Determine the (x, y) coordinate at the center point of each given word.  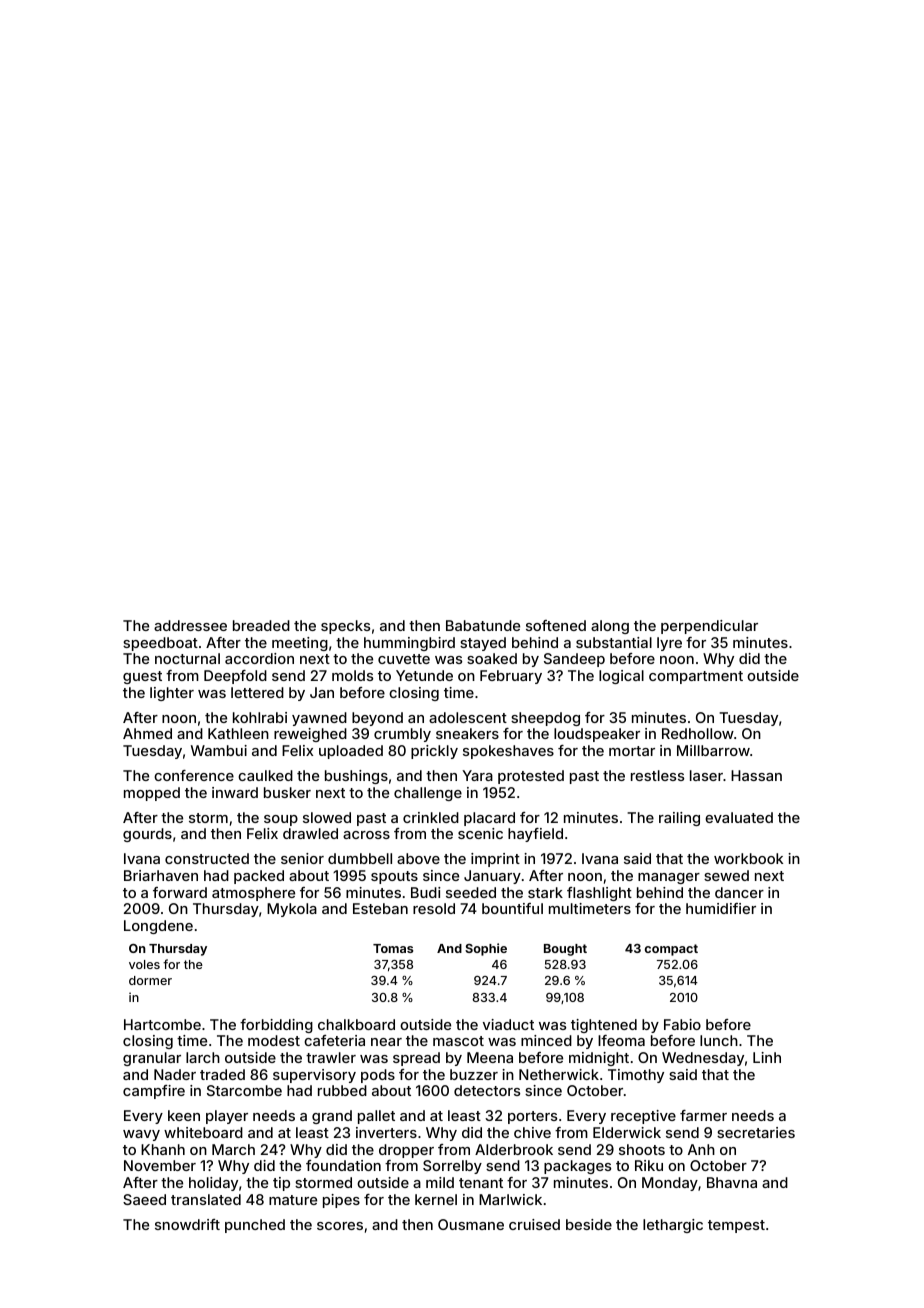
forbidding (276, 1026)
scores (340, 1226)
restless (657, 775)
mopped (152, 794)
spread (416, 1059)
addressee (190, 625)
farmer (703, 1115)
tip (281, 1184)
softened (556, 625)
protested (531, 777)
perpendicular (709, 627)
